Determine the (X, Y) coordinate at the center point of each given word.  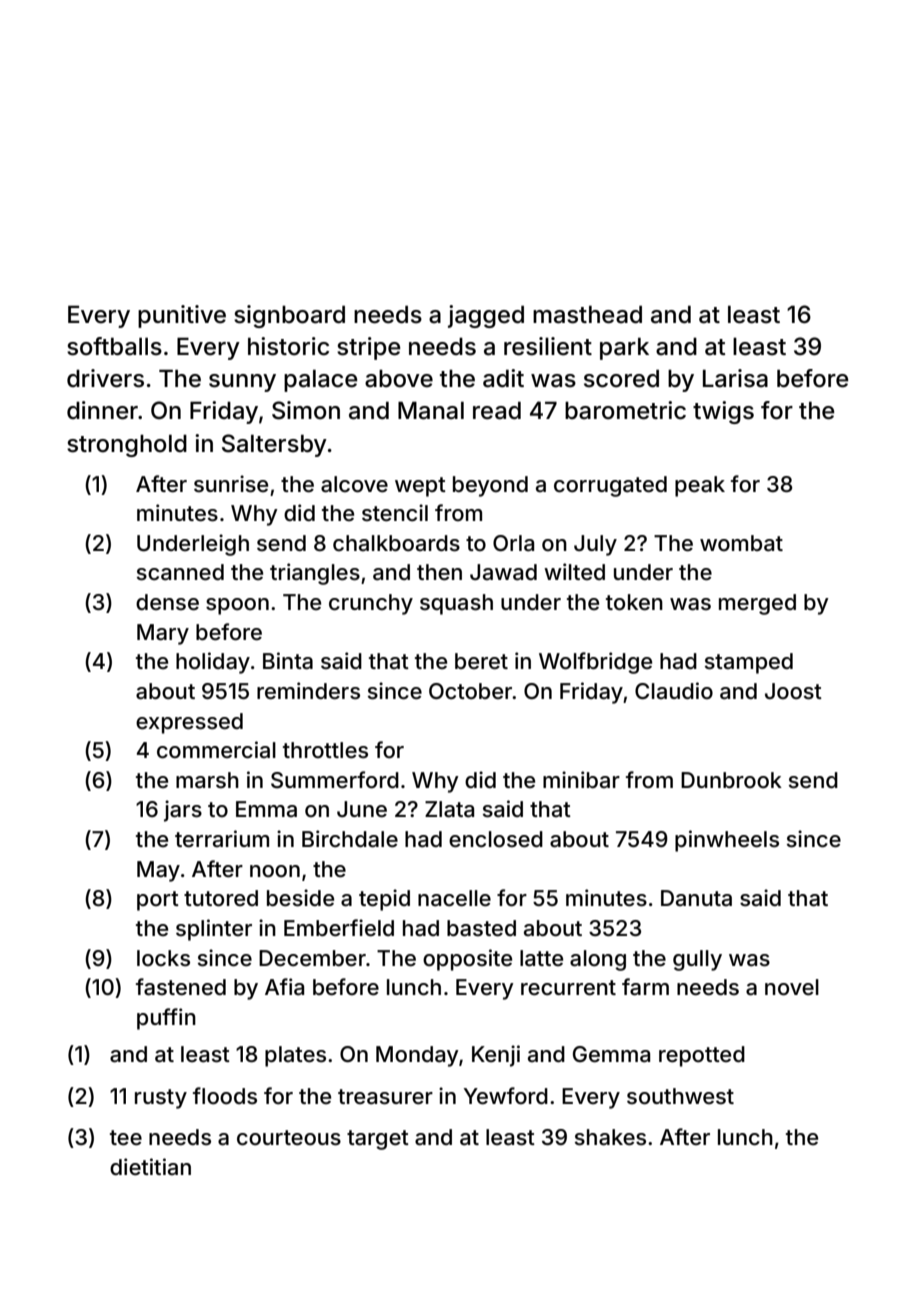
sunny (242, 383)
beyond (490, 486)
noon (275, 871)
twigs (723, 412)
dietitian (150, 1167)
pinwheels (727, 841)
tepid (384, 900)
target (378, 1140)
